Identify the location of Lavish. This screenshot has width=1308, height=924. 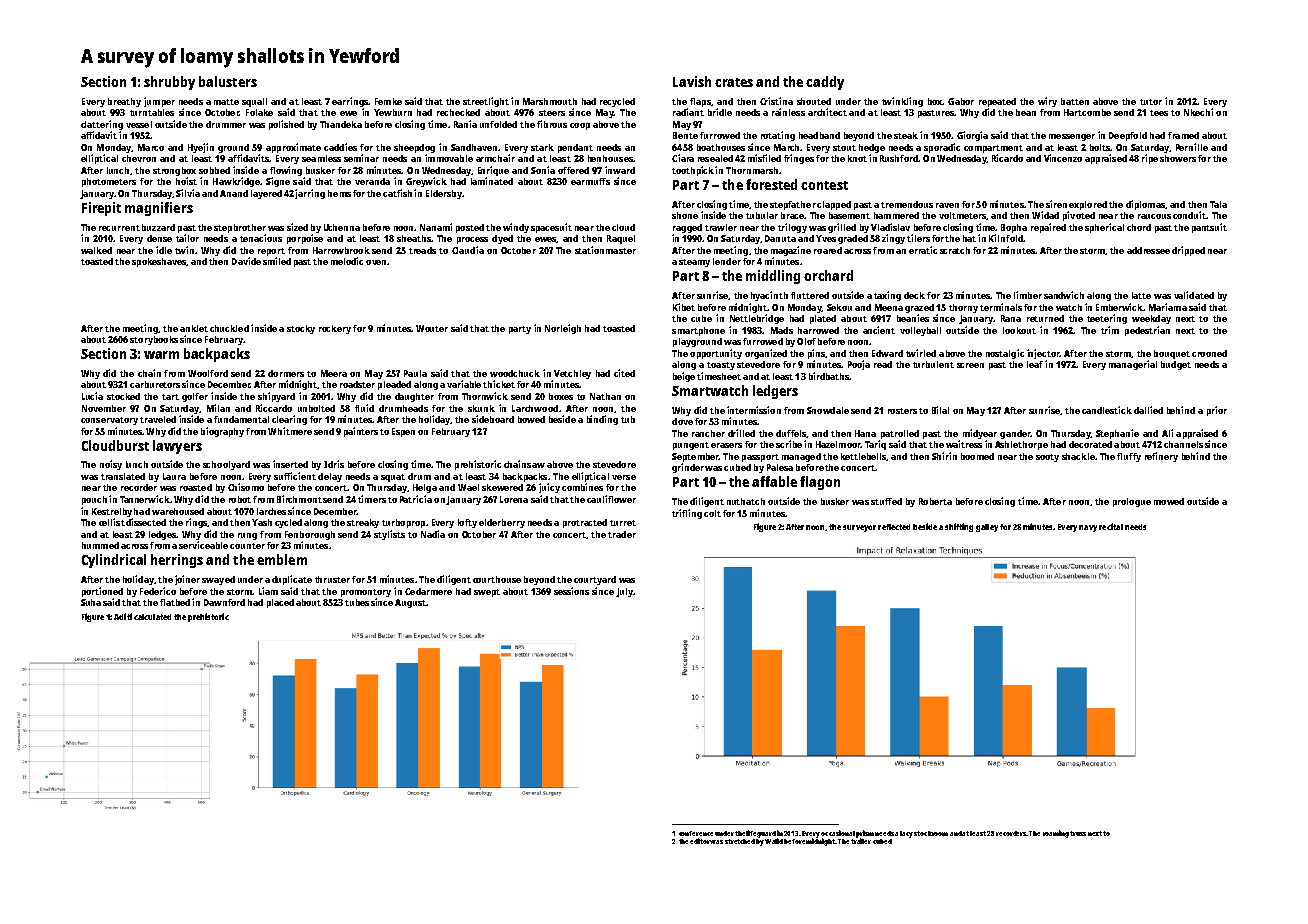
(692, 81).
